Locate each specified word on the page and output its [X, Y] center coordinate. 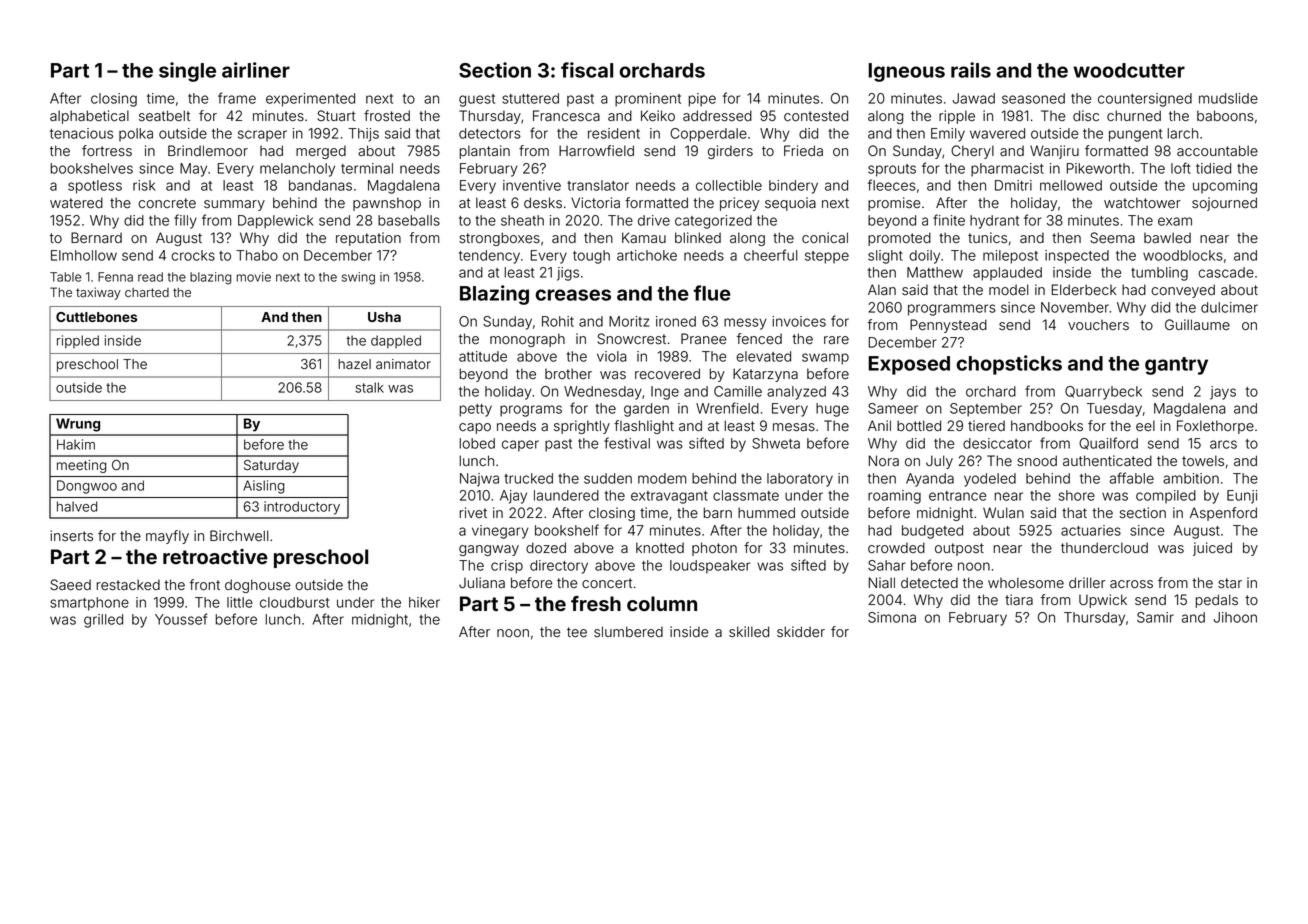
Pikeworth [1098, 168]
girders [730, 152]
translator [598, 185]
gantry [1176, 366]
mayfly [167, 537]
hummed [766, 513]
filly [185, 221]
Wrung [78, 425]
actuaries [1091, 530]
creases [573, 295]
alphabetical [89, 117]
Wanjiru [1054, 152]
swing [358, 278]
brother [568, 373]
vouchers [1098, 325]
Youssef [181, 619]
